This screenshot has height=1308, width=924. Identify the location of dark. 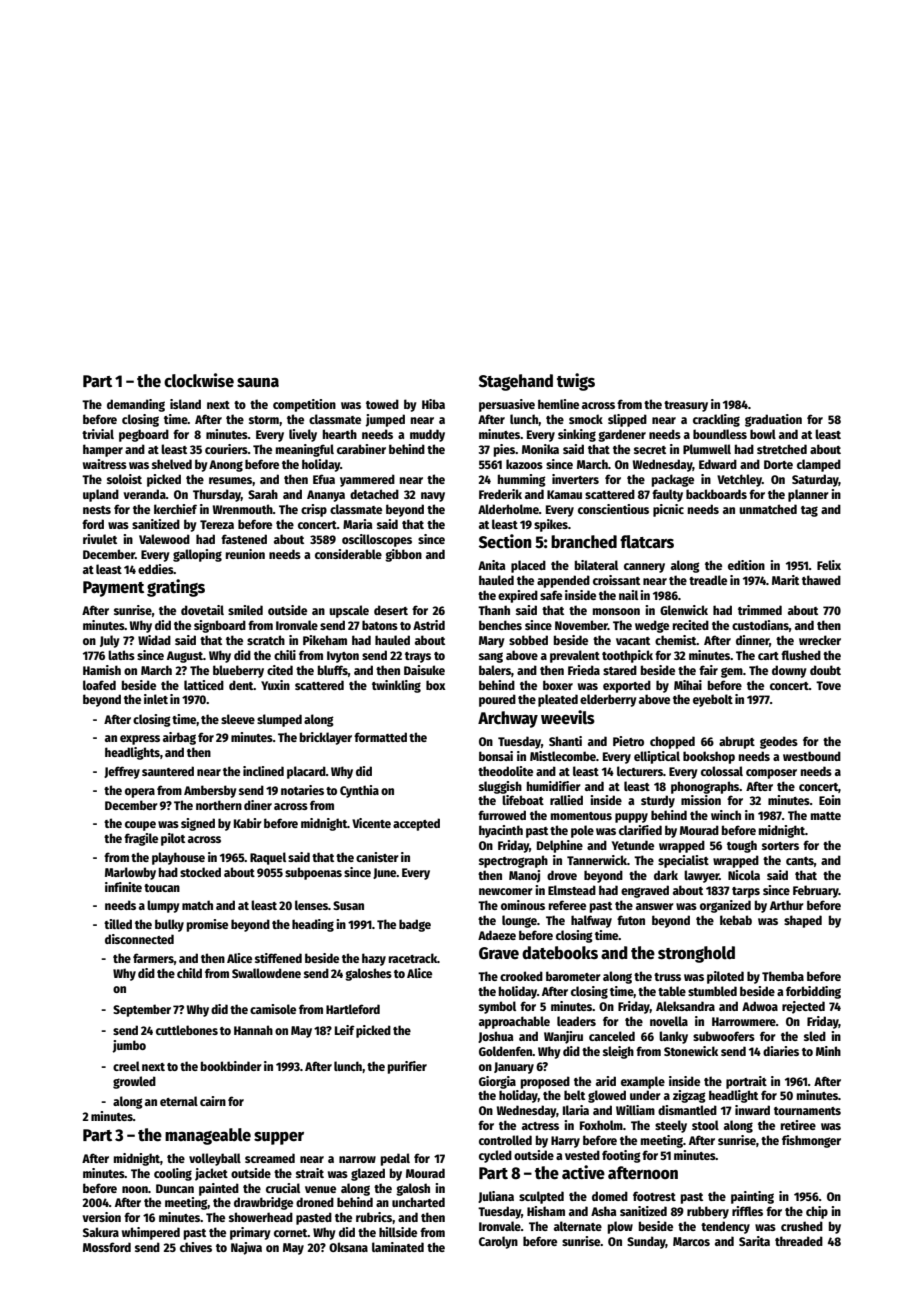
(666, 875).
